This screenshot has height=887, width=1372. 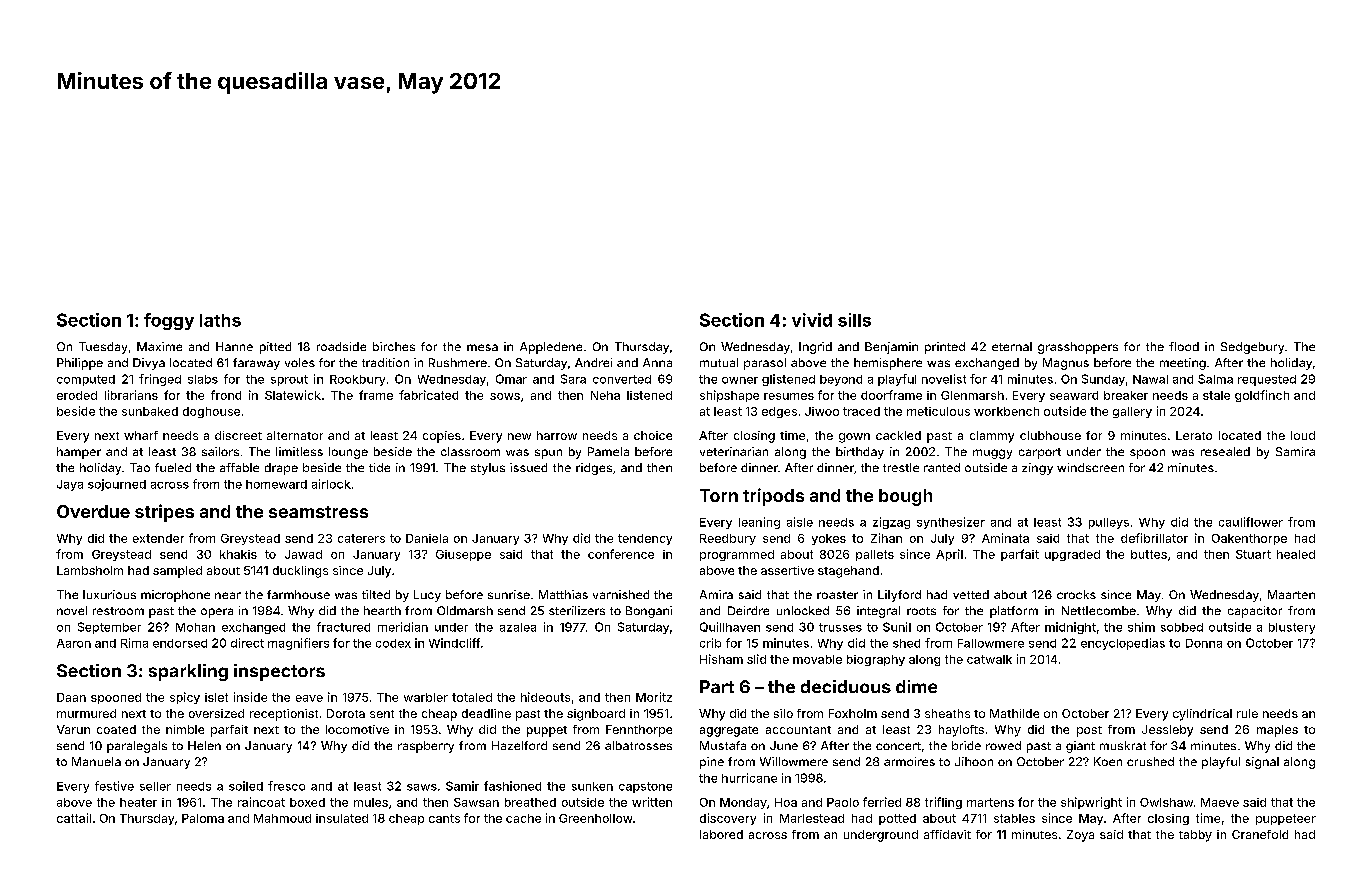 What do you see at coordinates (1251, 522) in the screenshot?
I see `cauliflower` at bounding box center [1251, 522].
